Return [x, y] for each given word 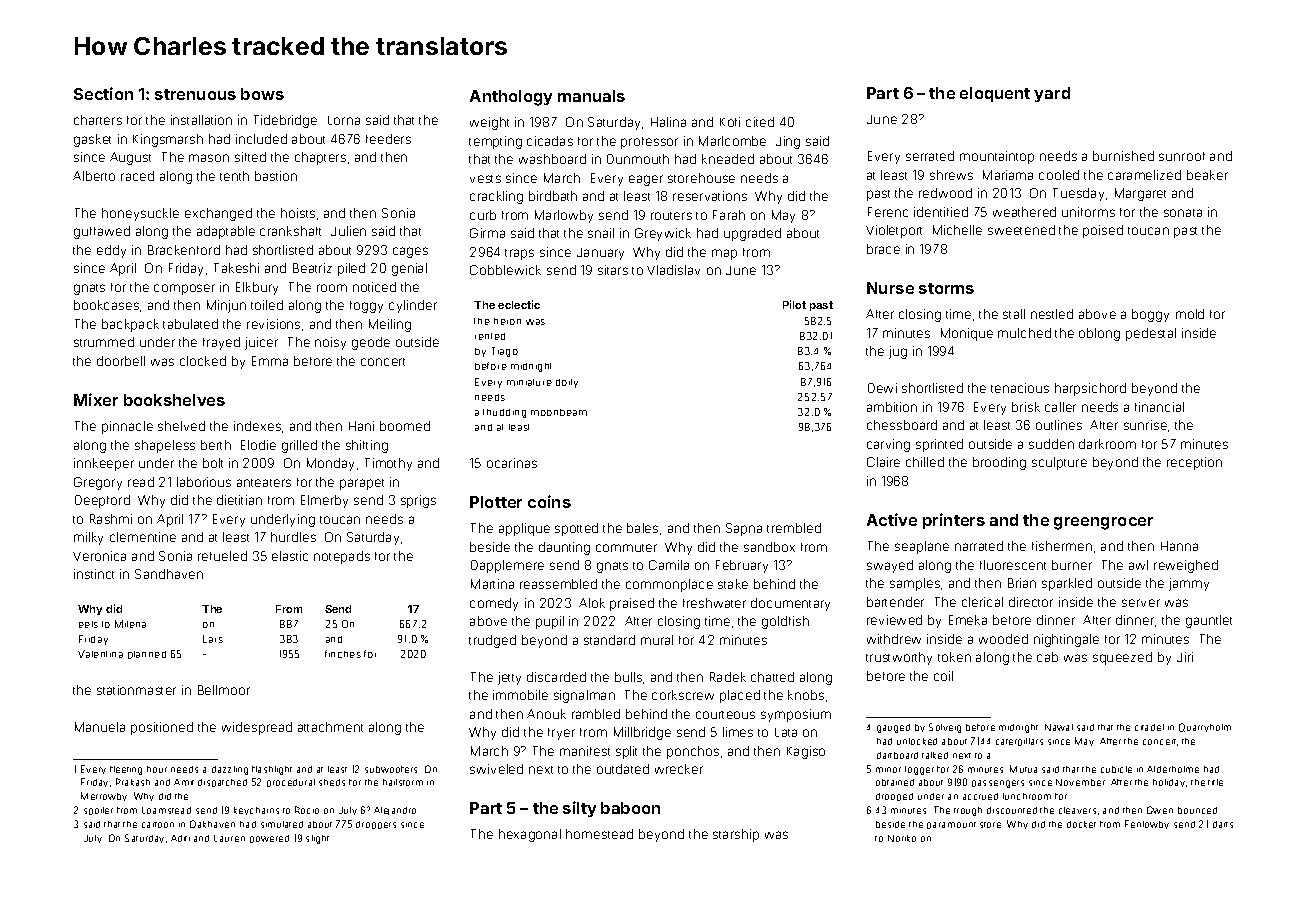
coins [549, 501]
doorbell [121, 361]
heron [507, 321]
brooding [999, 463]
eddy [111, 251]
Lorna [344, 120]
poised [1103, 231]
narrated [979, 546]
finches [343, 654]
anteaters [264, 483]
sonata [1183, 213]
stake [733, 584]
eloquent [995, 94]
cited [760, 122]
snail [601, 233]
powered [269, 839]
